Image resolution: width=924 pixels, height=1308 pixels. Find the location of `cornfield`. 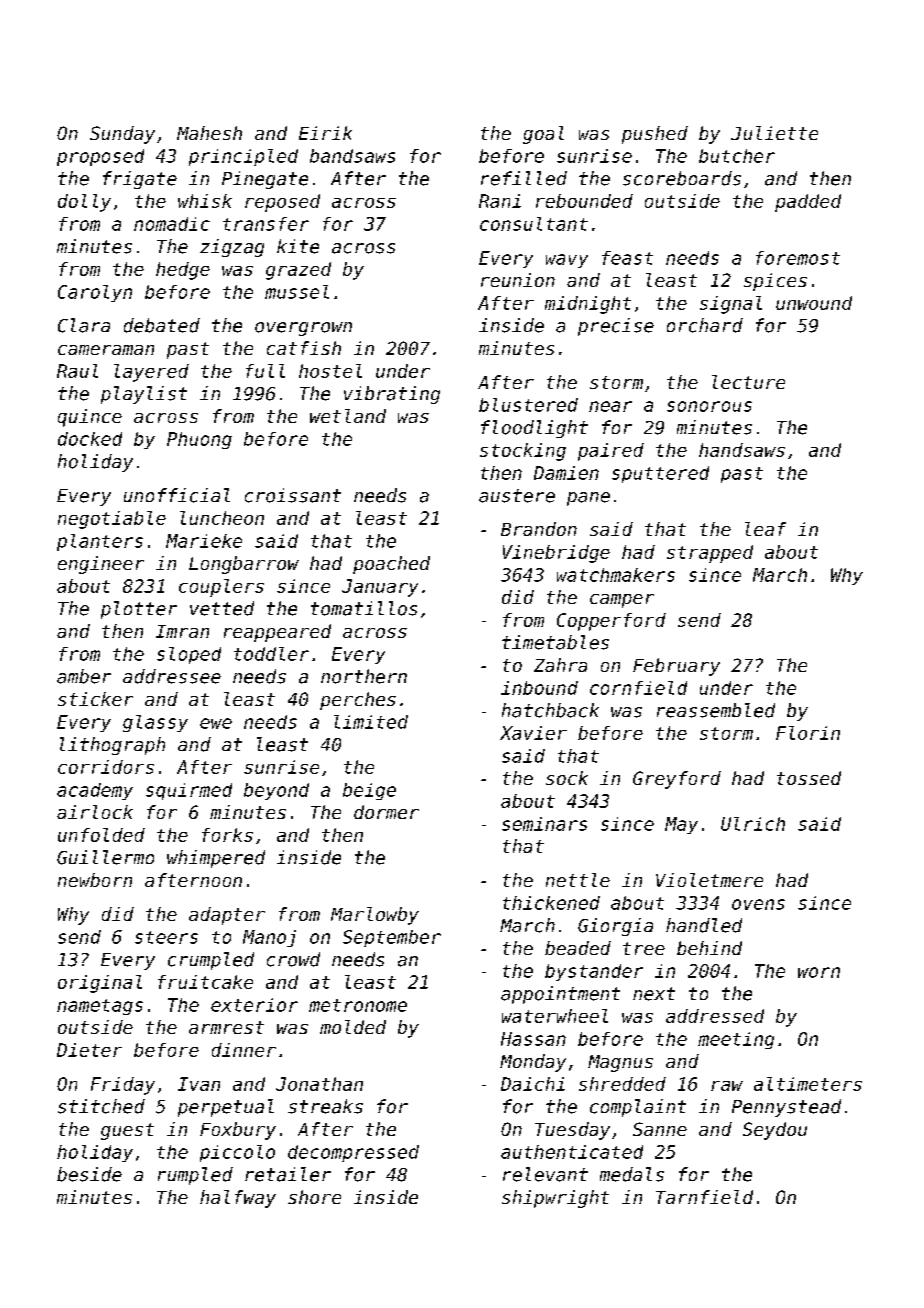

cornfield is located at coordinates (638, 688).
